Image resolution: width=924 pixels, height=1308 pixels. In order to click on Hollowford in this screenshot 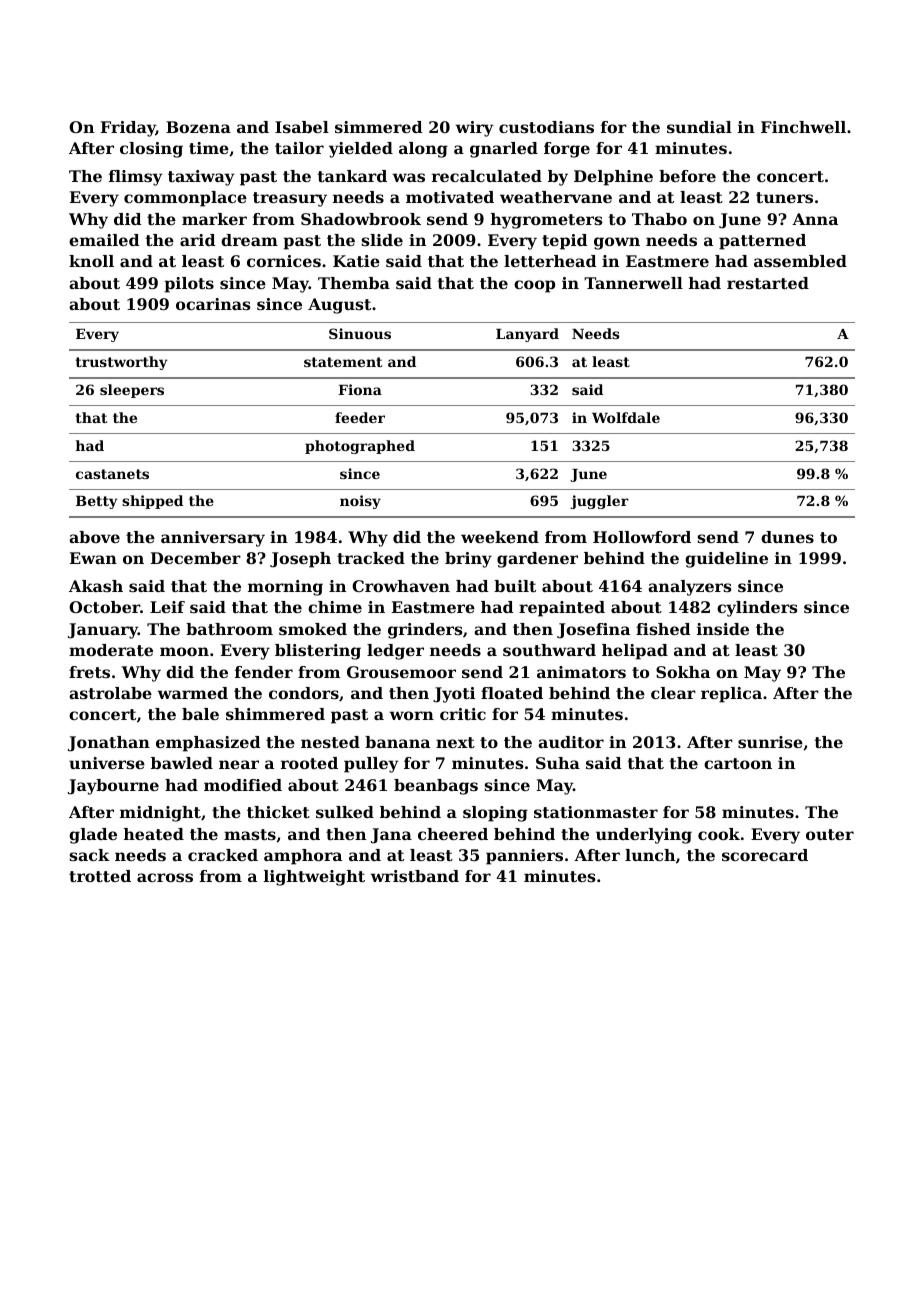, I will do `click(642, 537)`.
